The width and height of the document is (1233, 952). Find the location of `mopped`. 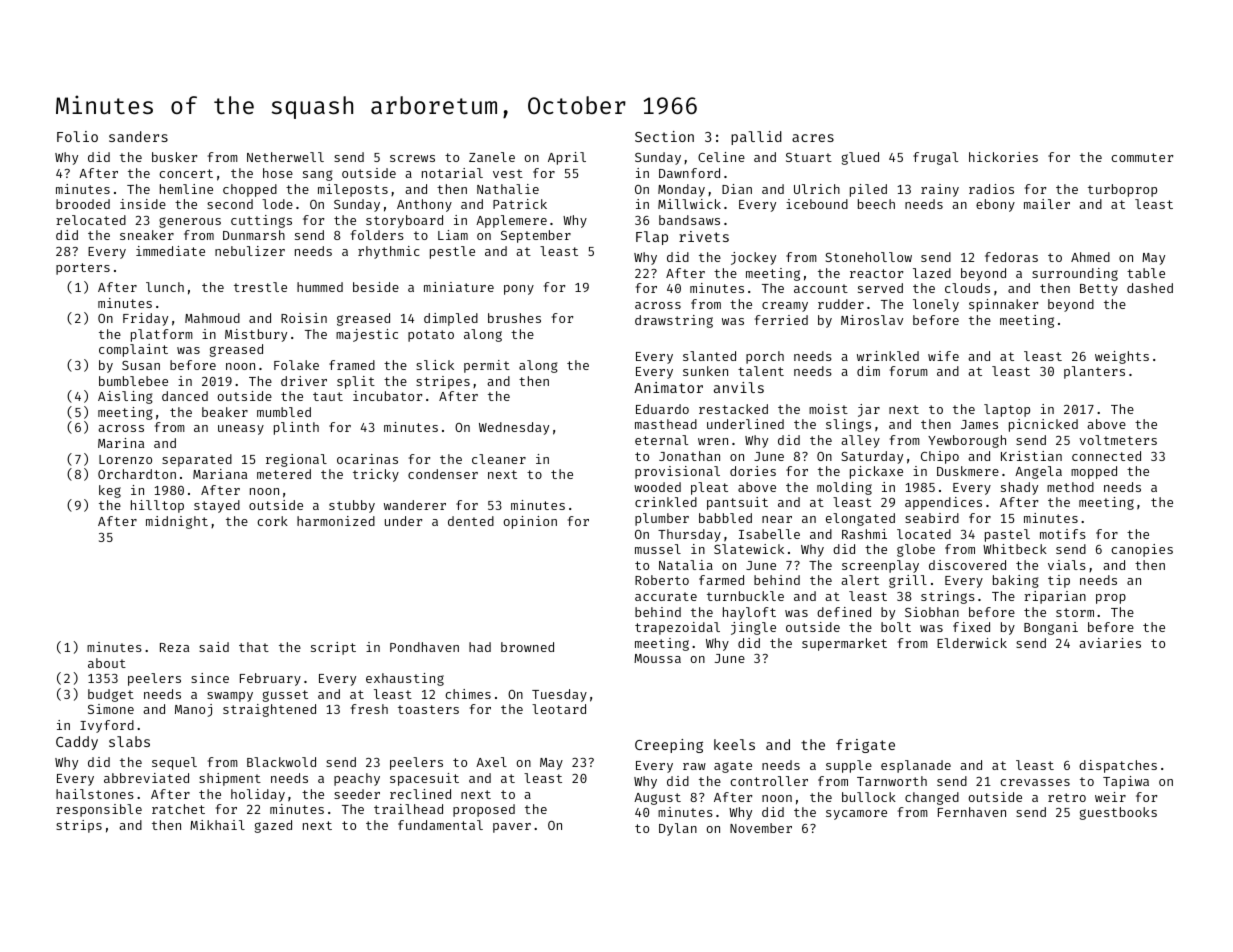

mopped is located at coordinates (1094, 472).
